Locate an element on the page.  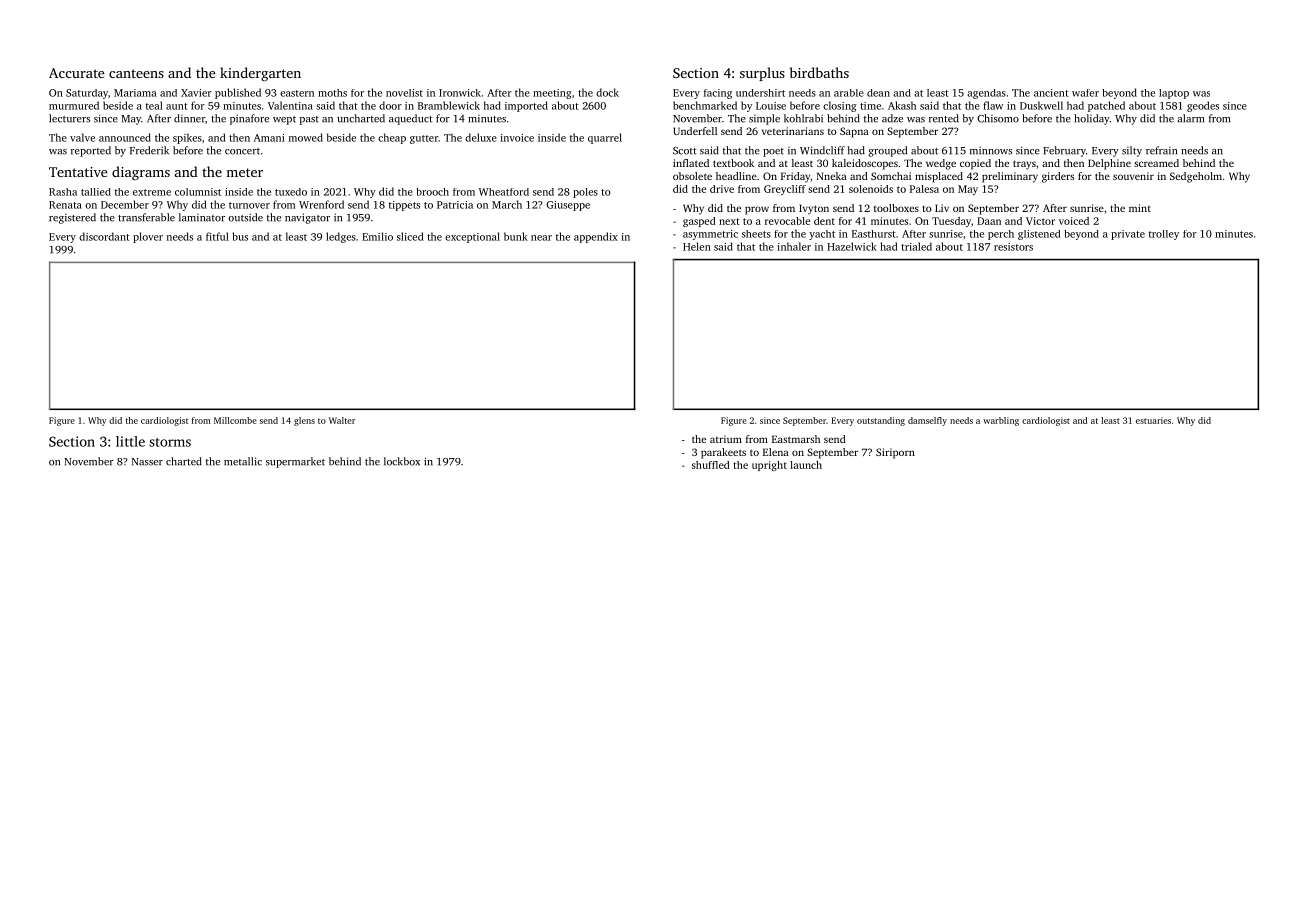
door is located at coordinates (390, 105).
